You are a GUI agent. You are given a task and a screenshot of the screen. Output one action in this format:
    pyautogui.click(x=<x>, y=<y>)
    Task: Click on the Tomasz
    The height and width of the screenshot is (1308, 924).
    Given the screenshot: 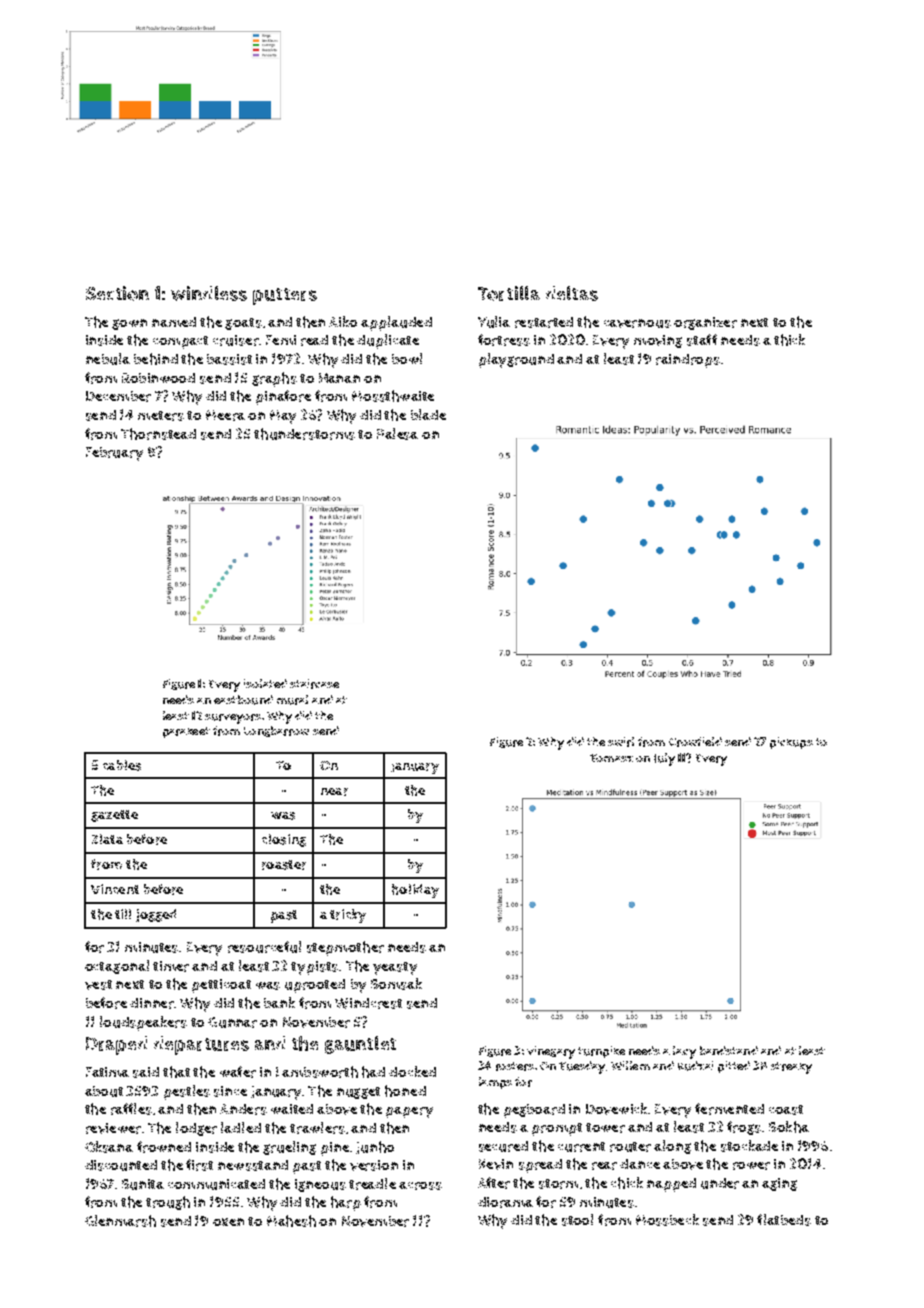 What is the action you would take?
    pyautogui.click(x=611, y=758)
